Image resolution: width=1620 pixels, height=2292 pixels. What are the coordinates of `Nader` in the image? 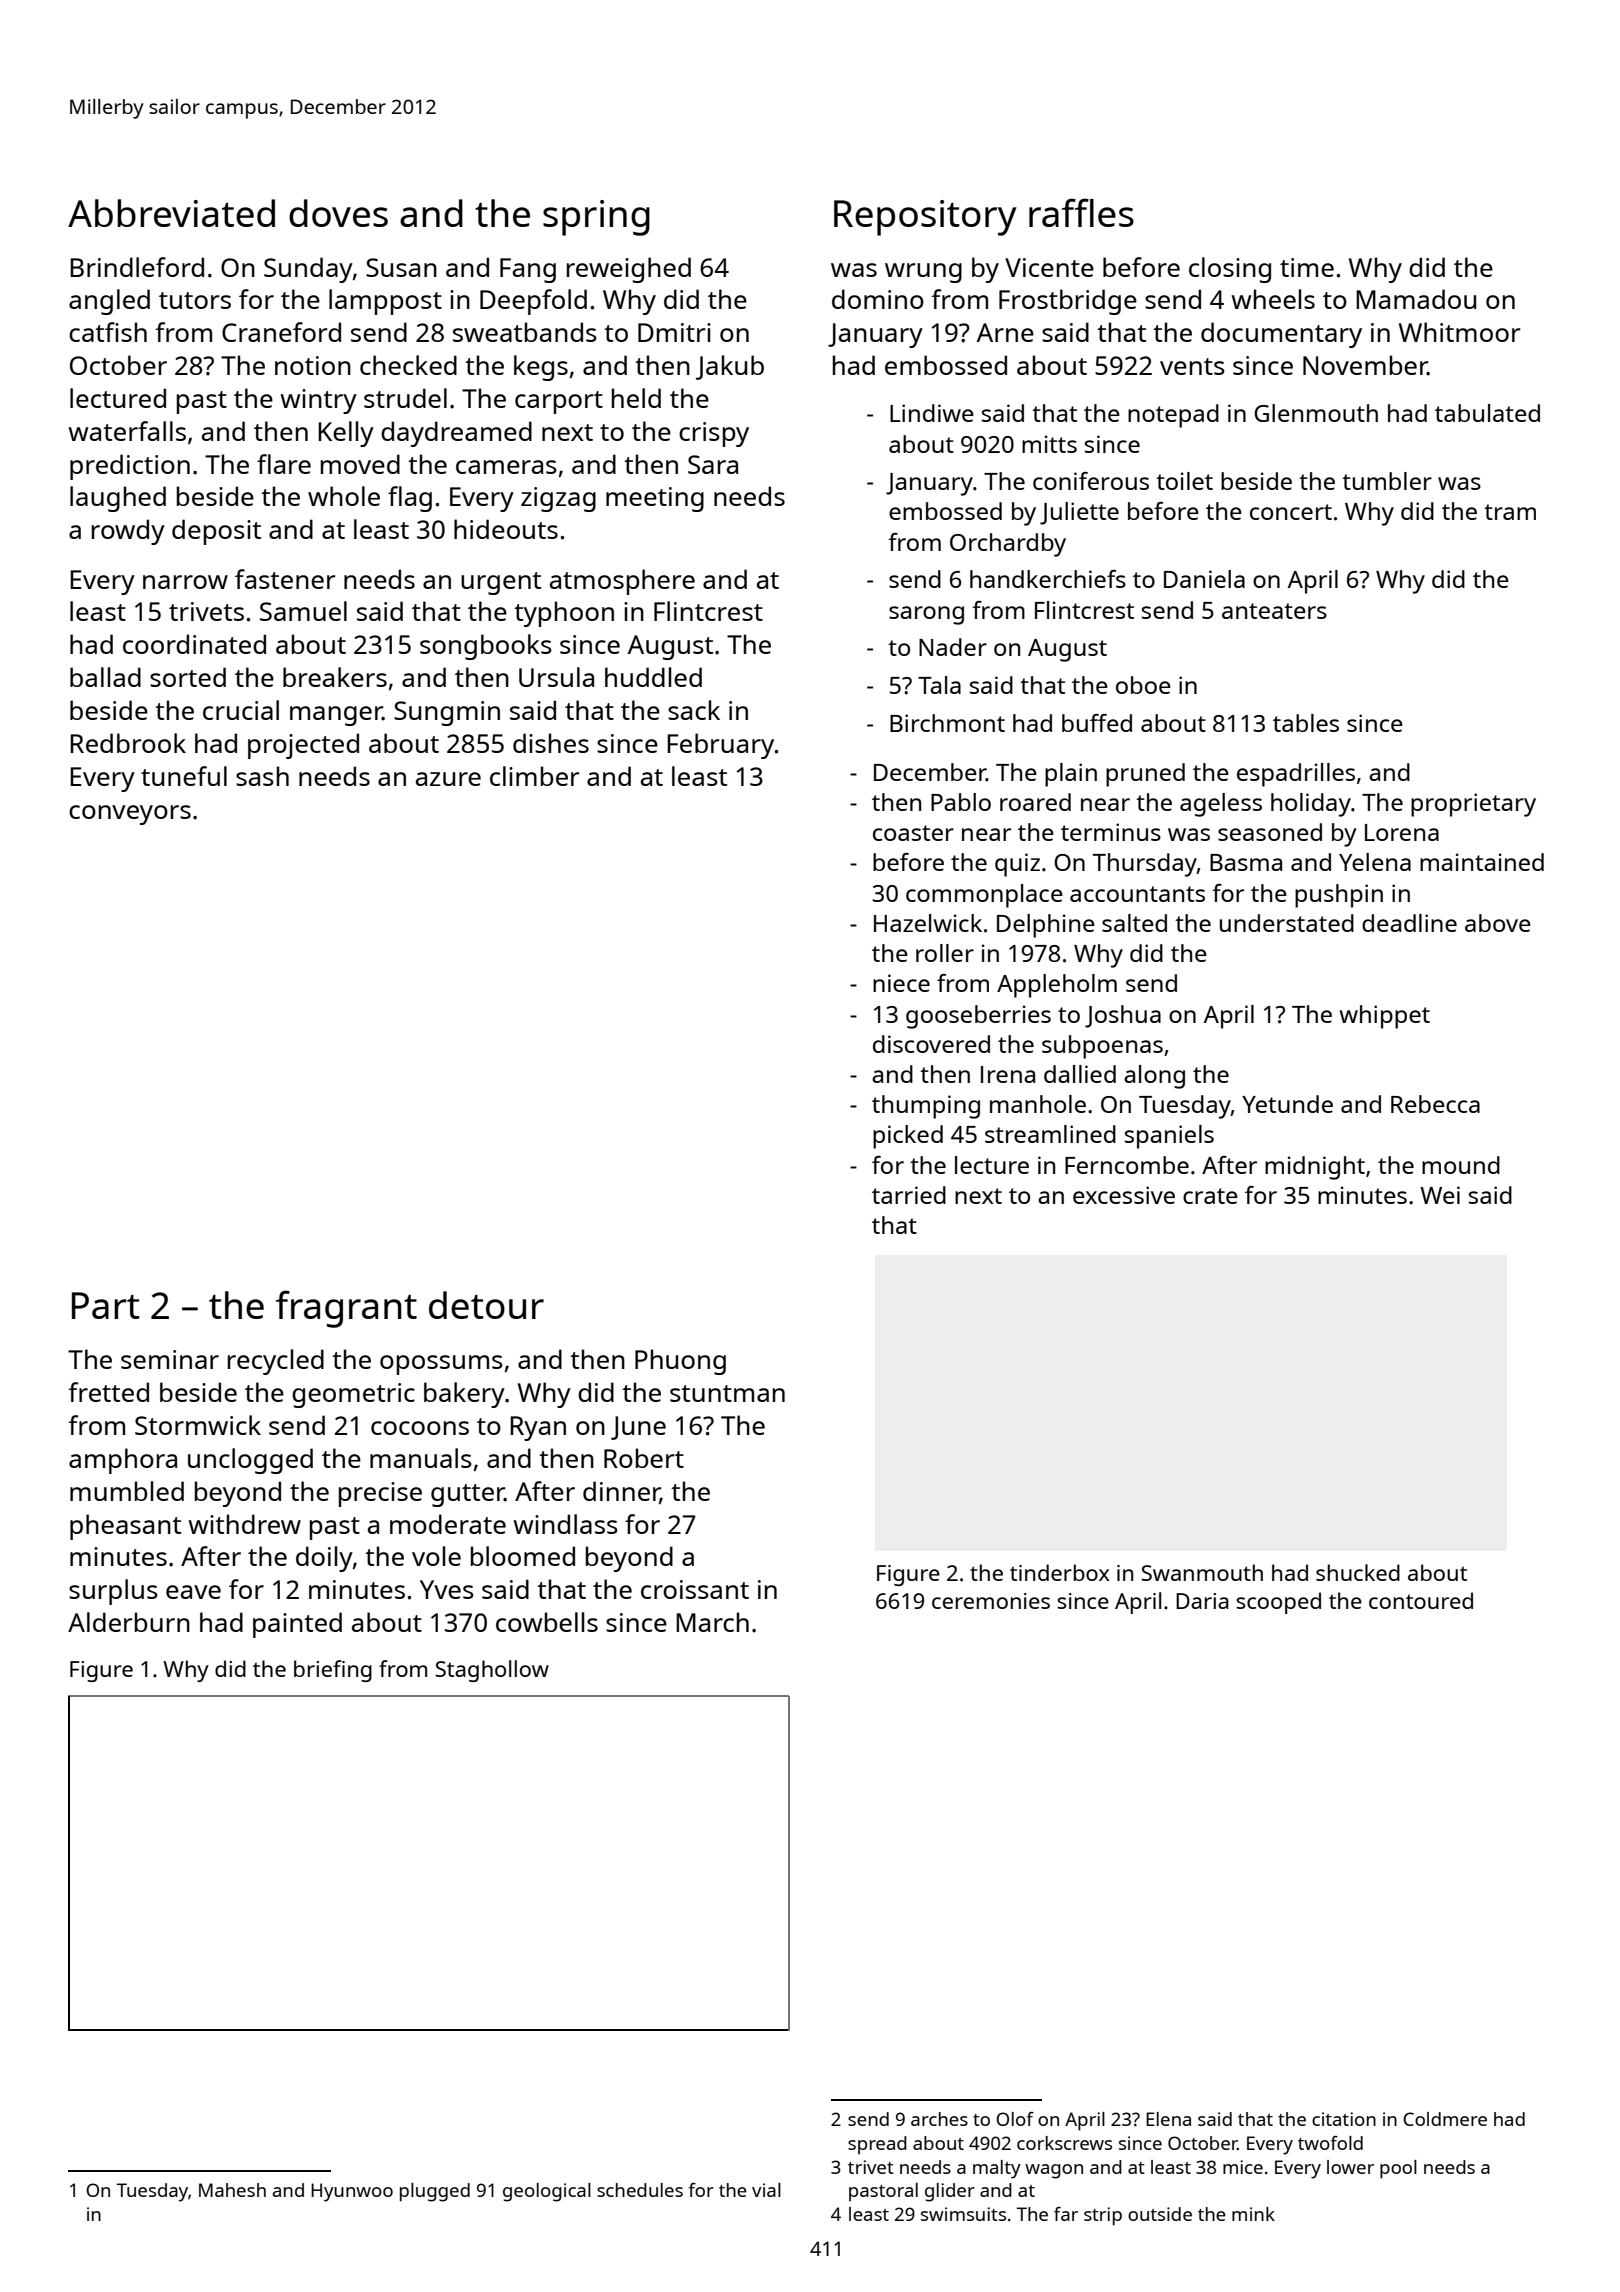 It's located at (953, 647).
